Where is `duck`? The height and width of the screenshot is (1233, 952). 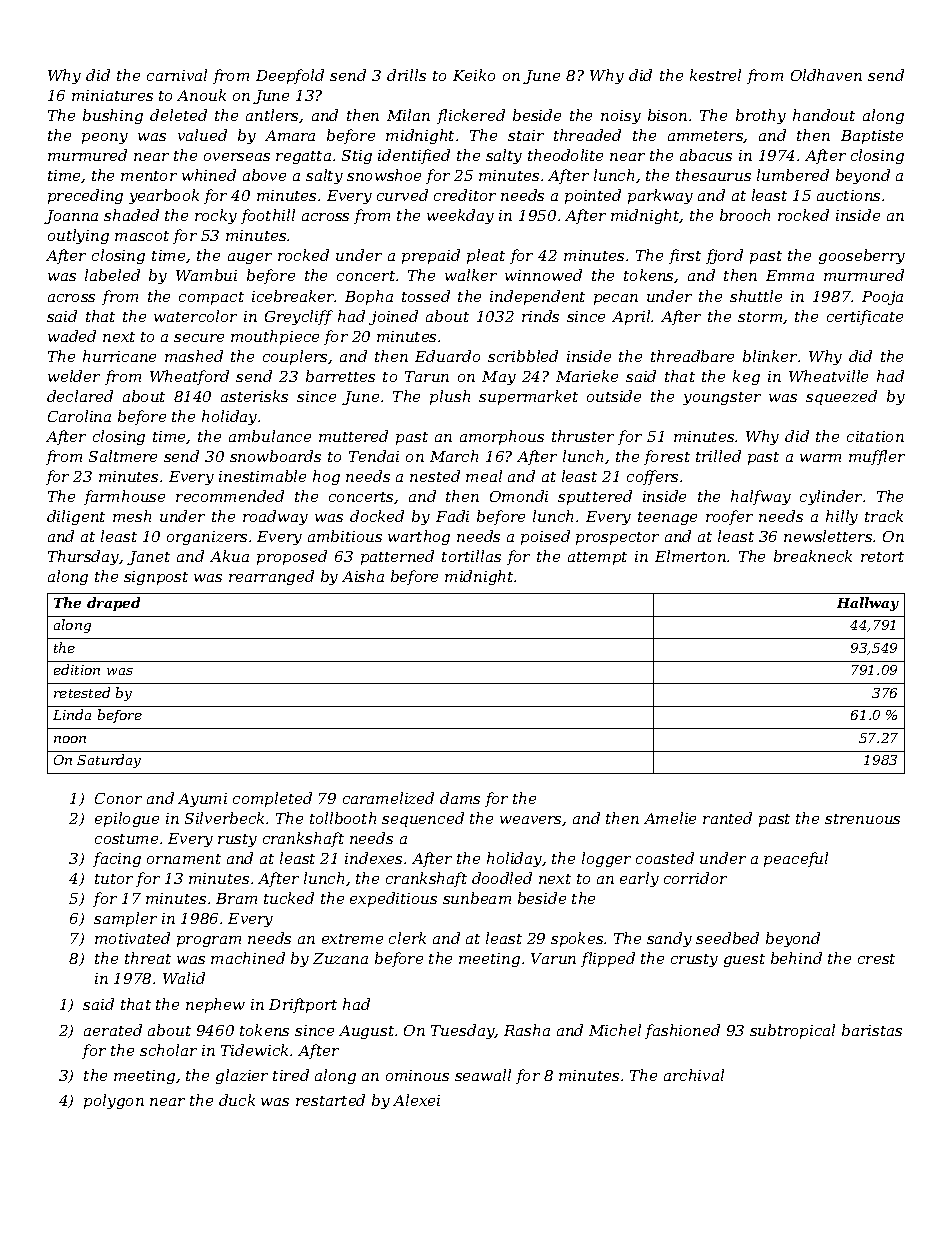 duck is located at coordinates (237, 1100).
